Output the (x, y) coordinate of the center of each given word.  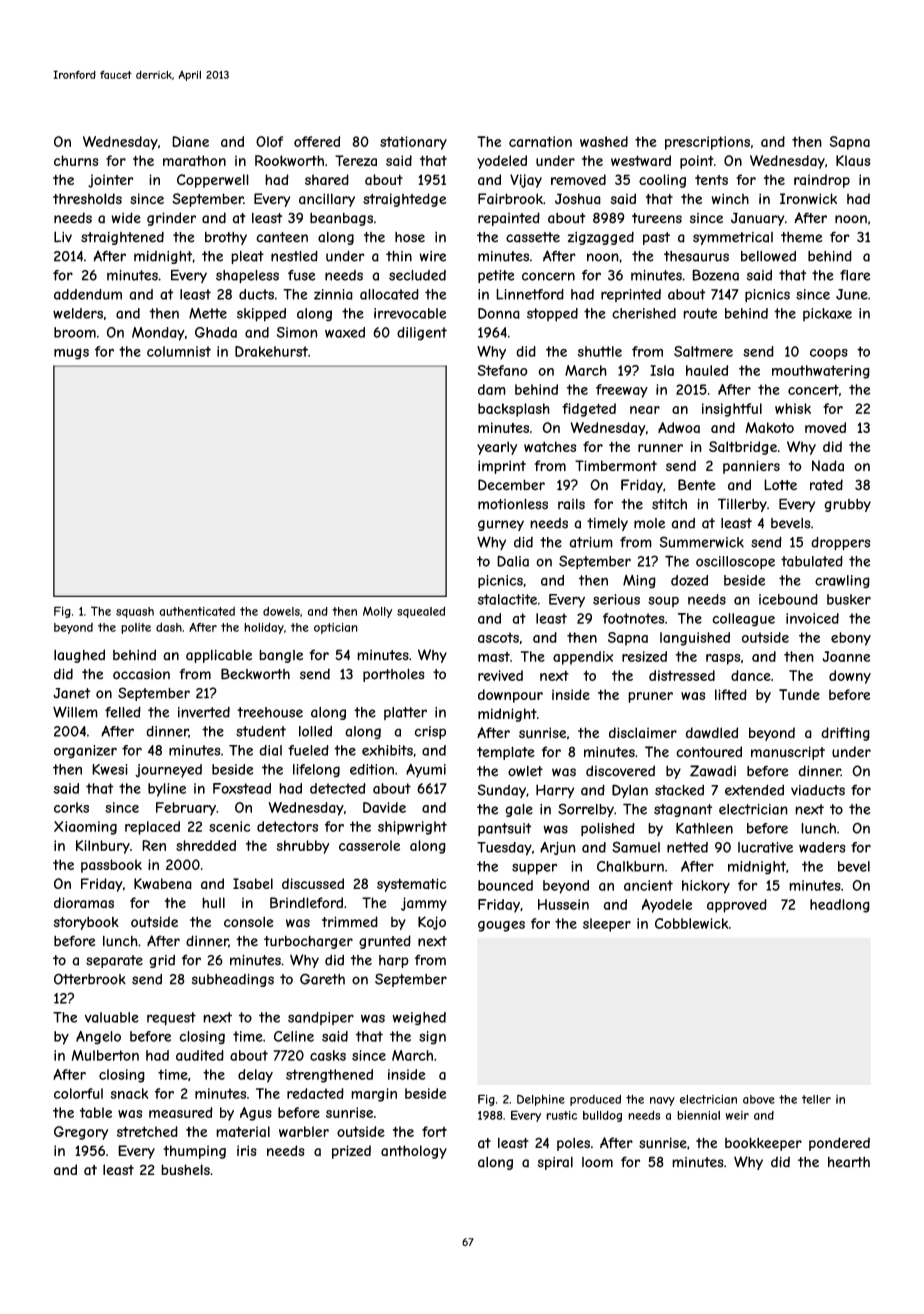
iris (247, 1150)
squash (135, 612)
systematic (412, 885)
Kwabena (163, 883)
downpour (510, 696)
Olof (269, 141)
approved (737, 906)
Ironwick (808, 198)
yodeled (502, 162)
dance (751, 675)
